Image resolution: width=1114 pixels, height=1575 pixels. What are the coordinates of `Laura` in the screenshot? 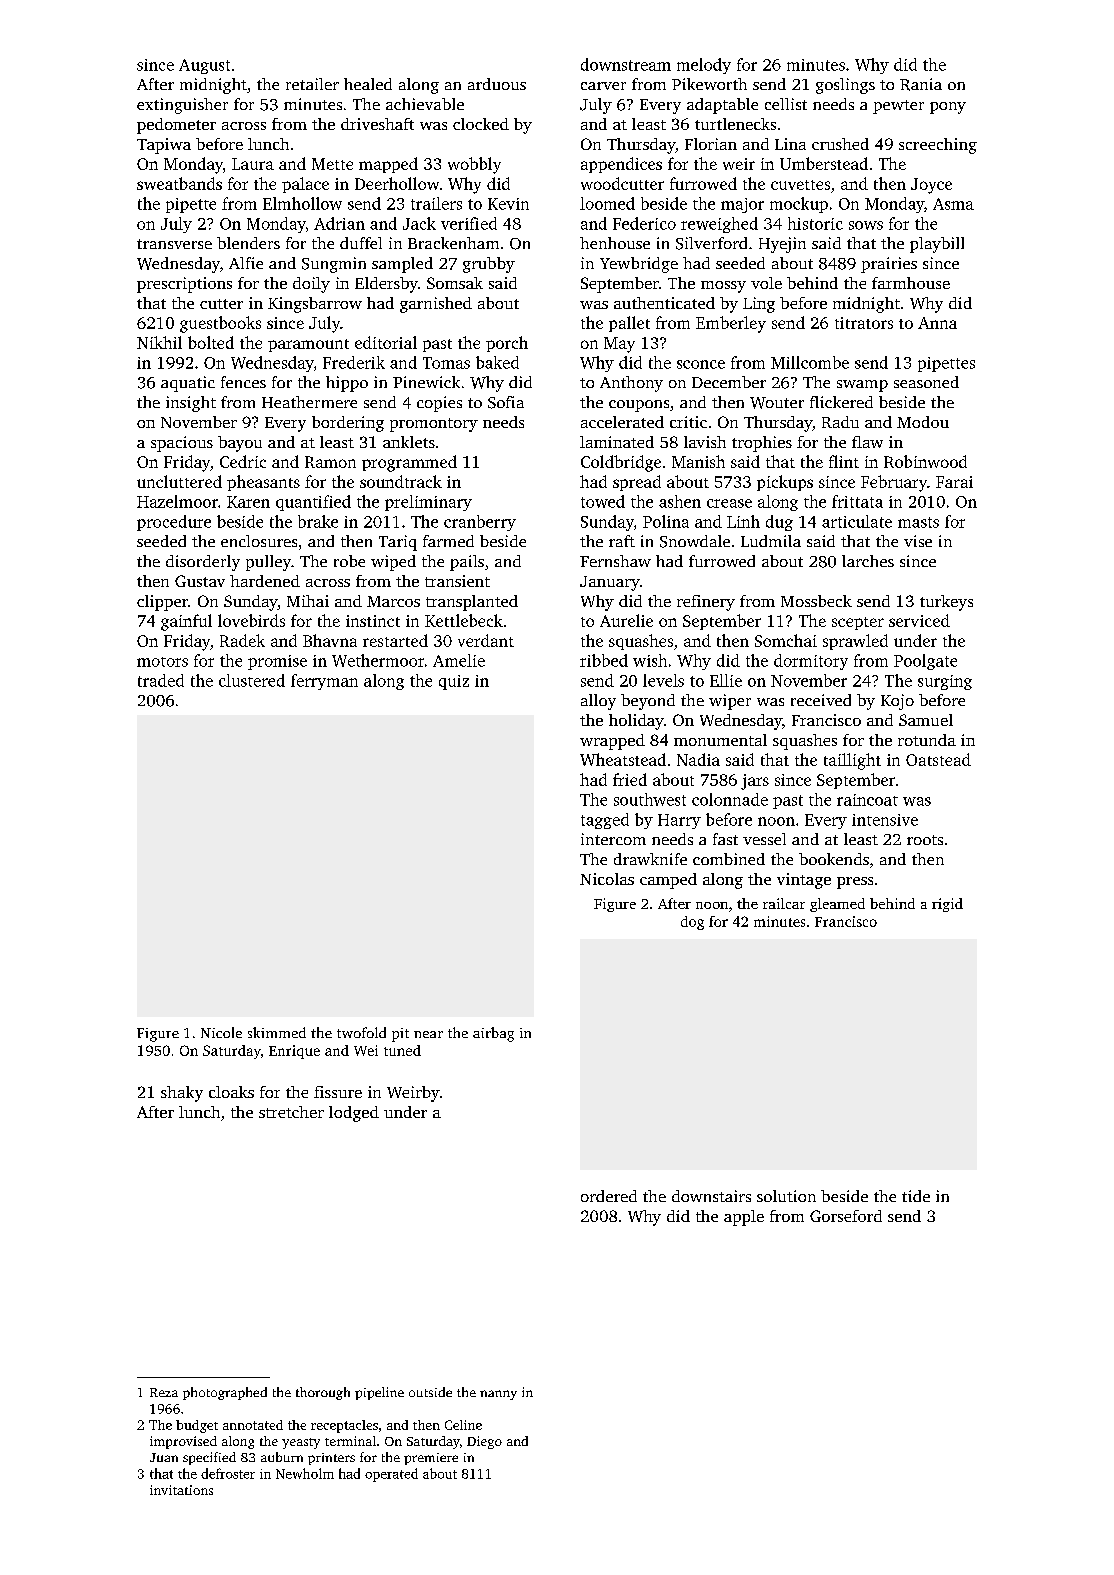 It's located at (253, 164).
